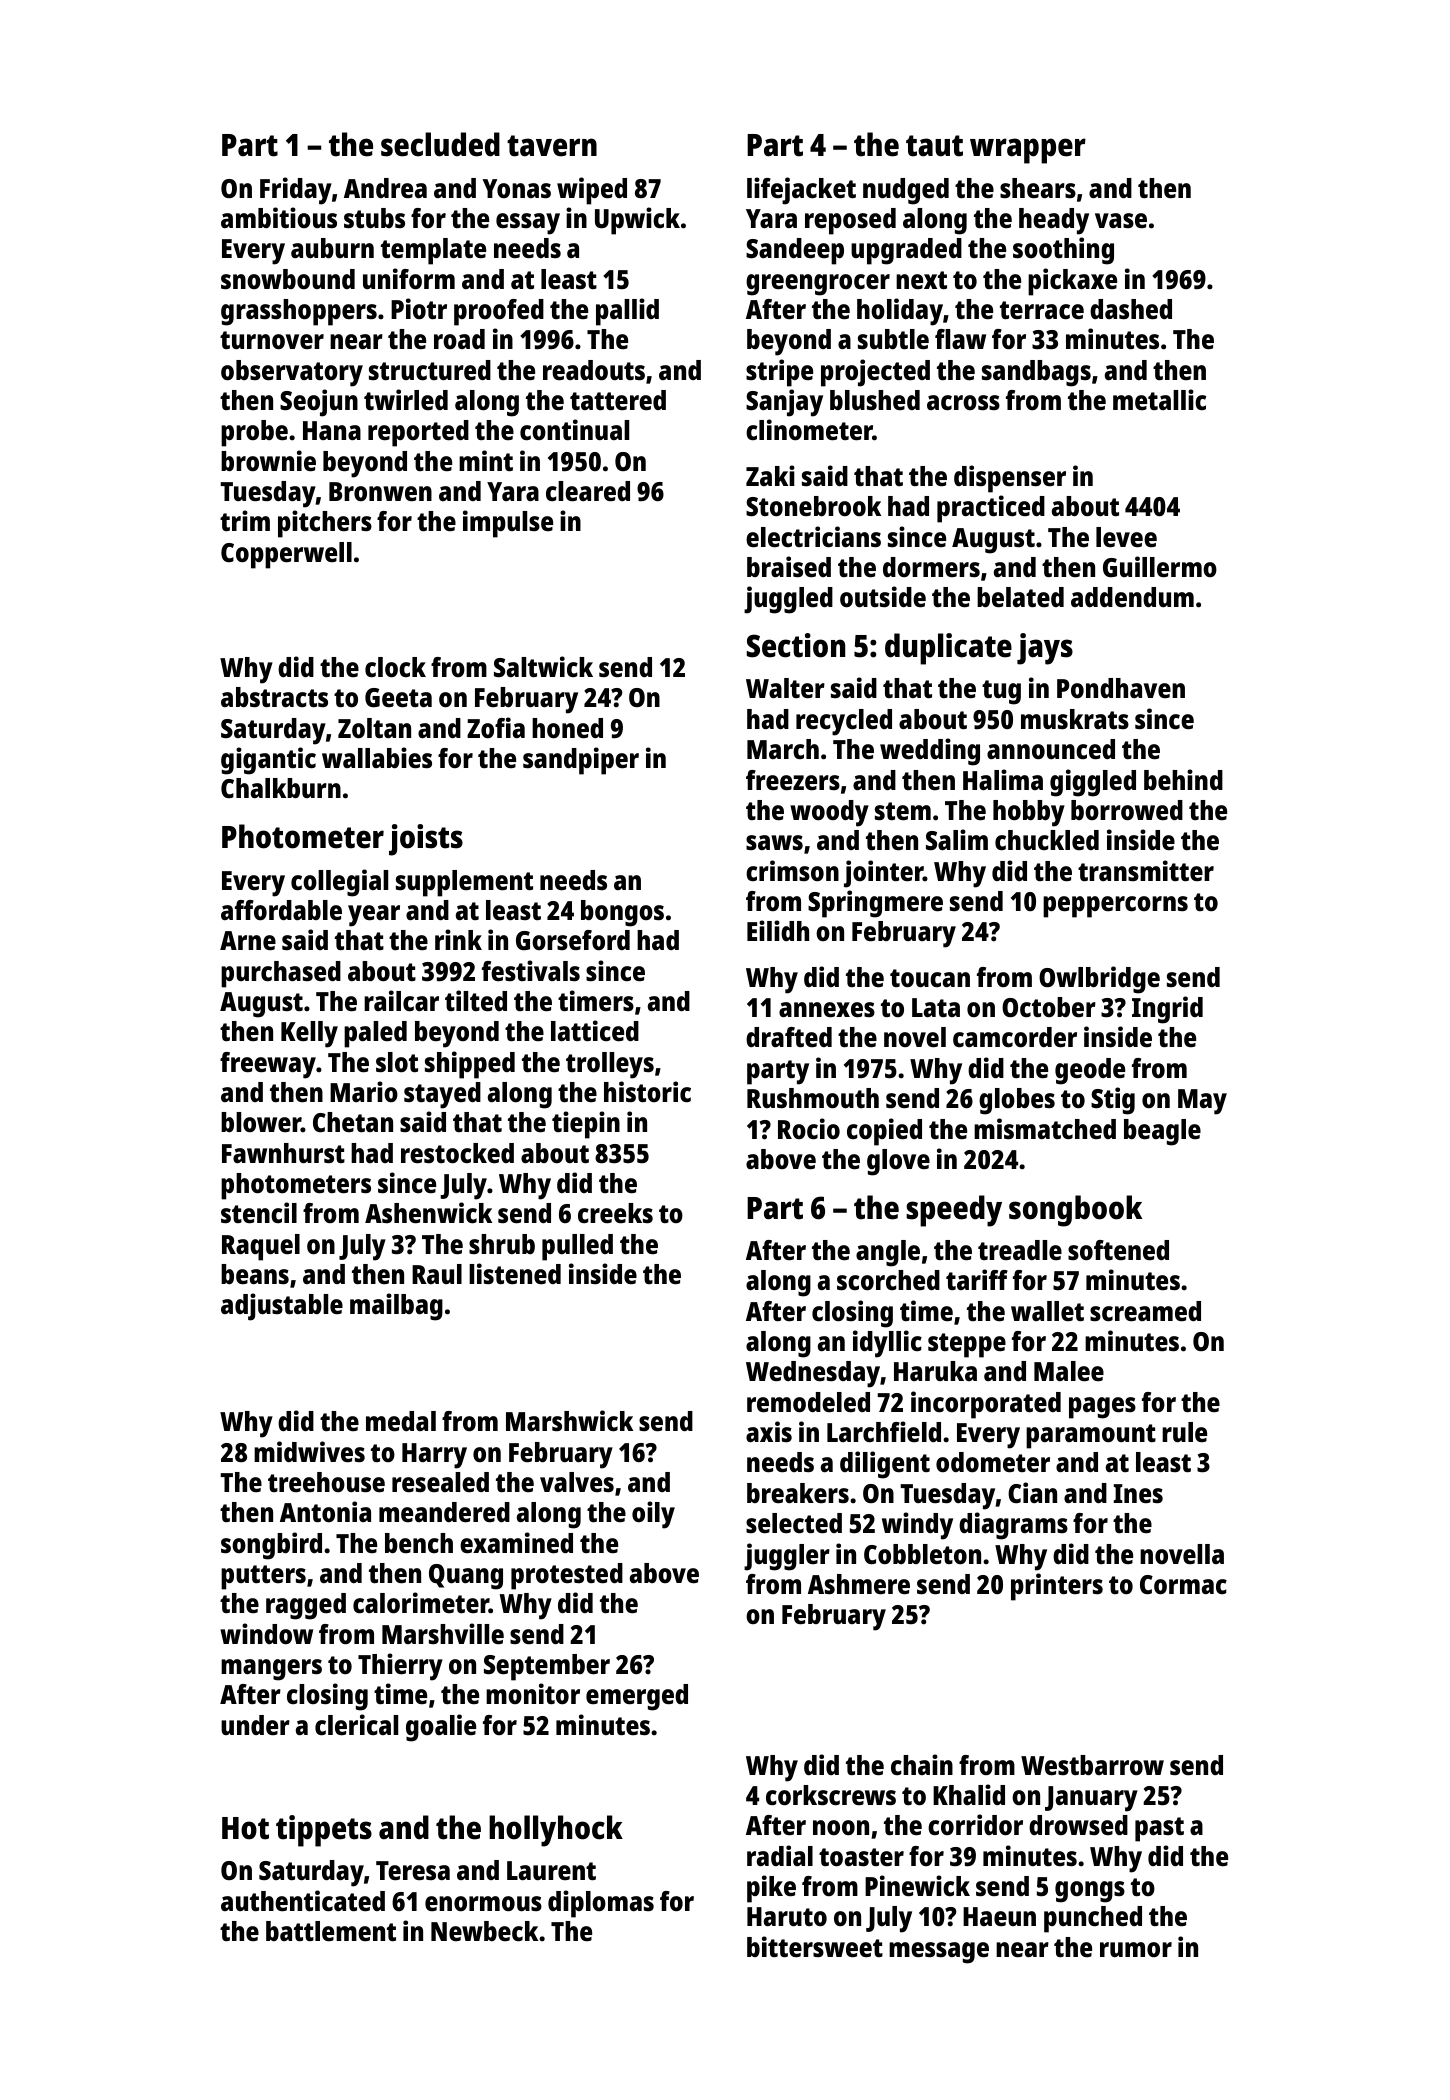 This image has height=2100, width=1450. Describe the element at coordinates (622, 913) in the image. I see `bongos` at that location.
